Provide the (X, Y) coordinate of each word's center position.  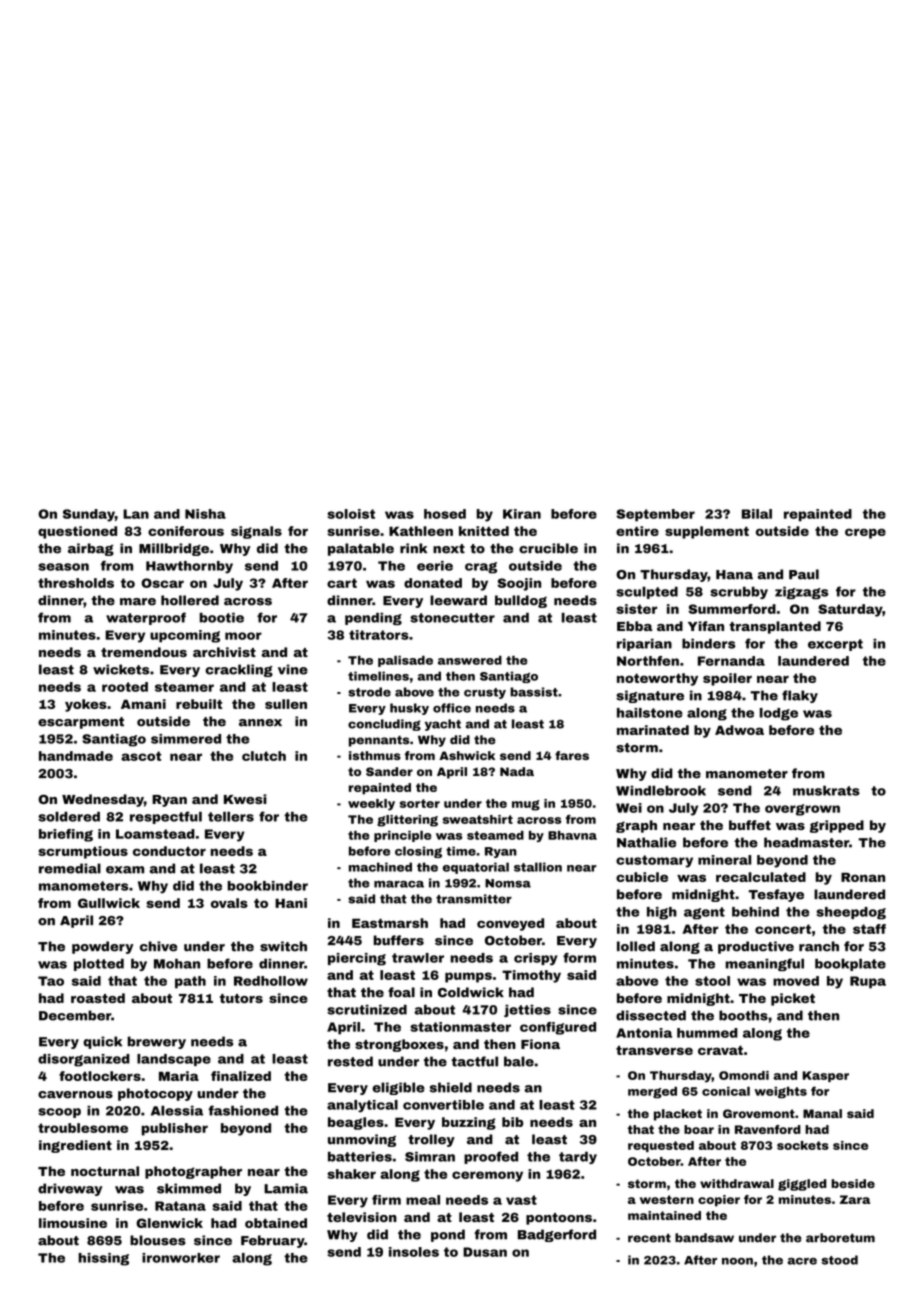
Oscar (162, 583)
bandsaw (704, 1238)
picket (793, 999)
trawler (418, 958)
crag (481, 568)
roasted (98, 998)
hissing (103, 1259)
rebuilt (199, 704)
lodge (779, 714)
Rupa (868, 982)
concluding (384, 725)
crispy (536, 959)
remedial (70, 868)
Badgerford (557, 1235)
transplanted (775, 627)
